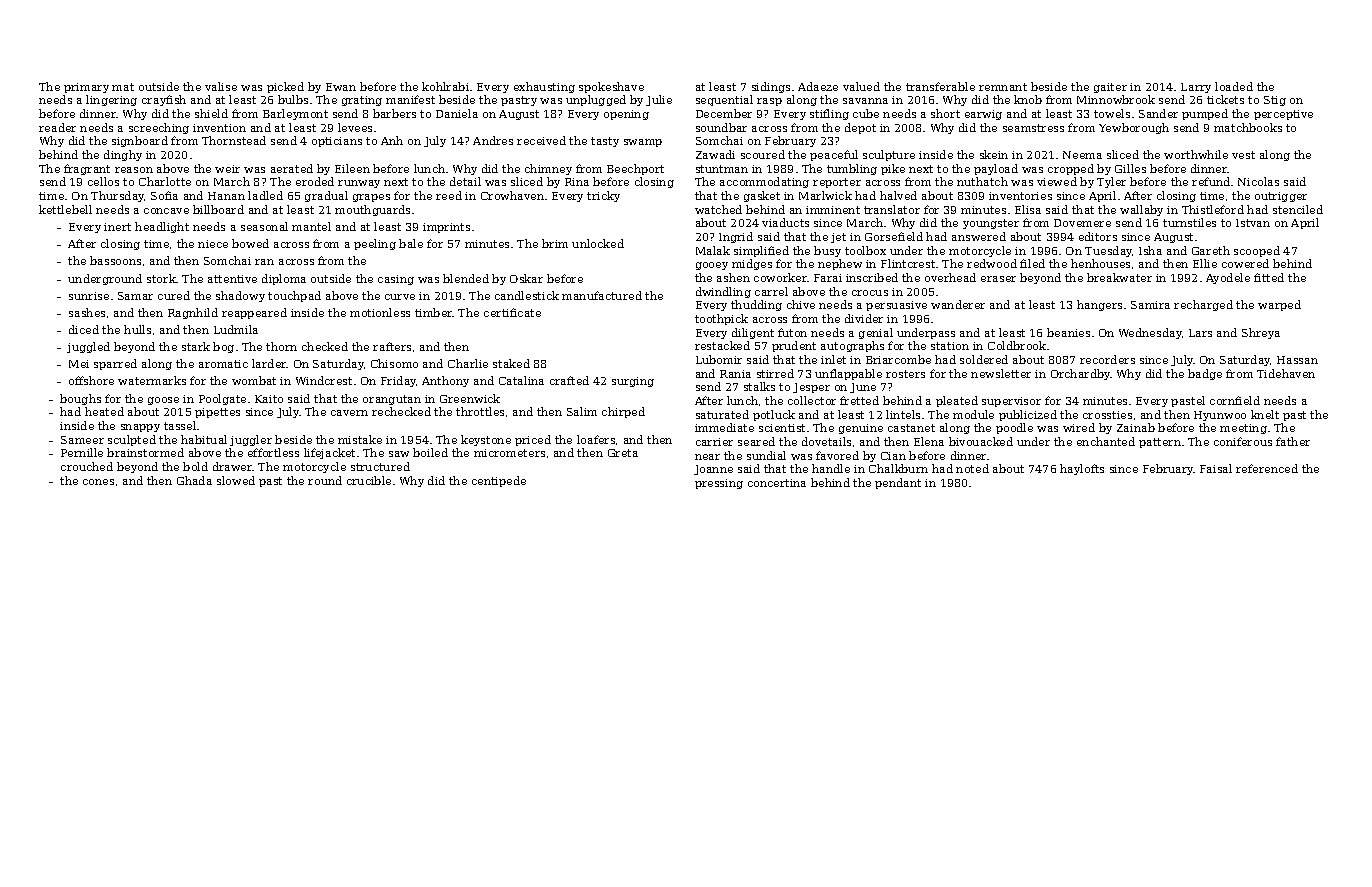 Image resolution: width=1372 pixels, height=887 pixels. I want to click on inert, so click(117, 227).
